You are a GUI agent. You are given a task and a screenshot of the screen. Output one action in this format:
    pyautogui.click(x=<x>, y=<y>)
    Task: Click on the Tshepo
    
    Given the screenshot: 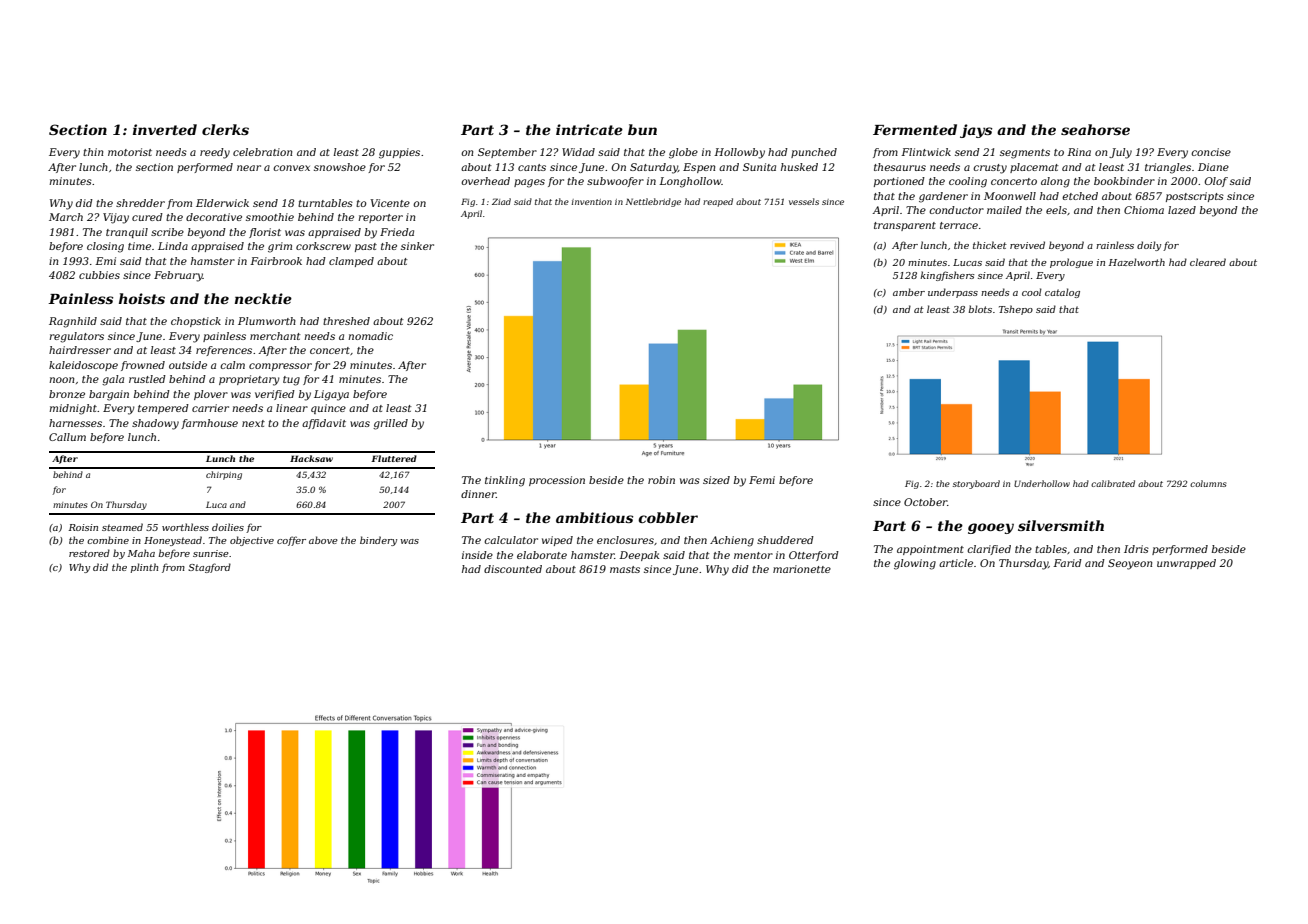 What is the action you would take?
    pyautogui.click(x=1016, y=310)
